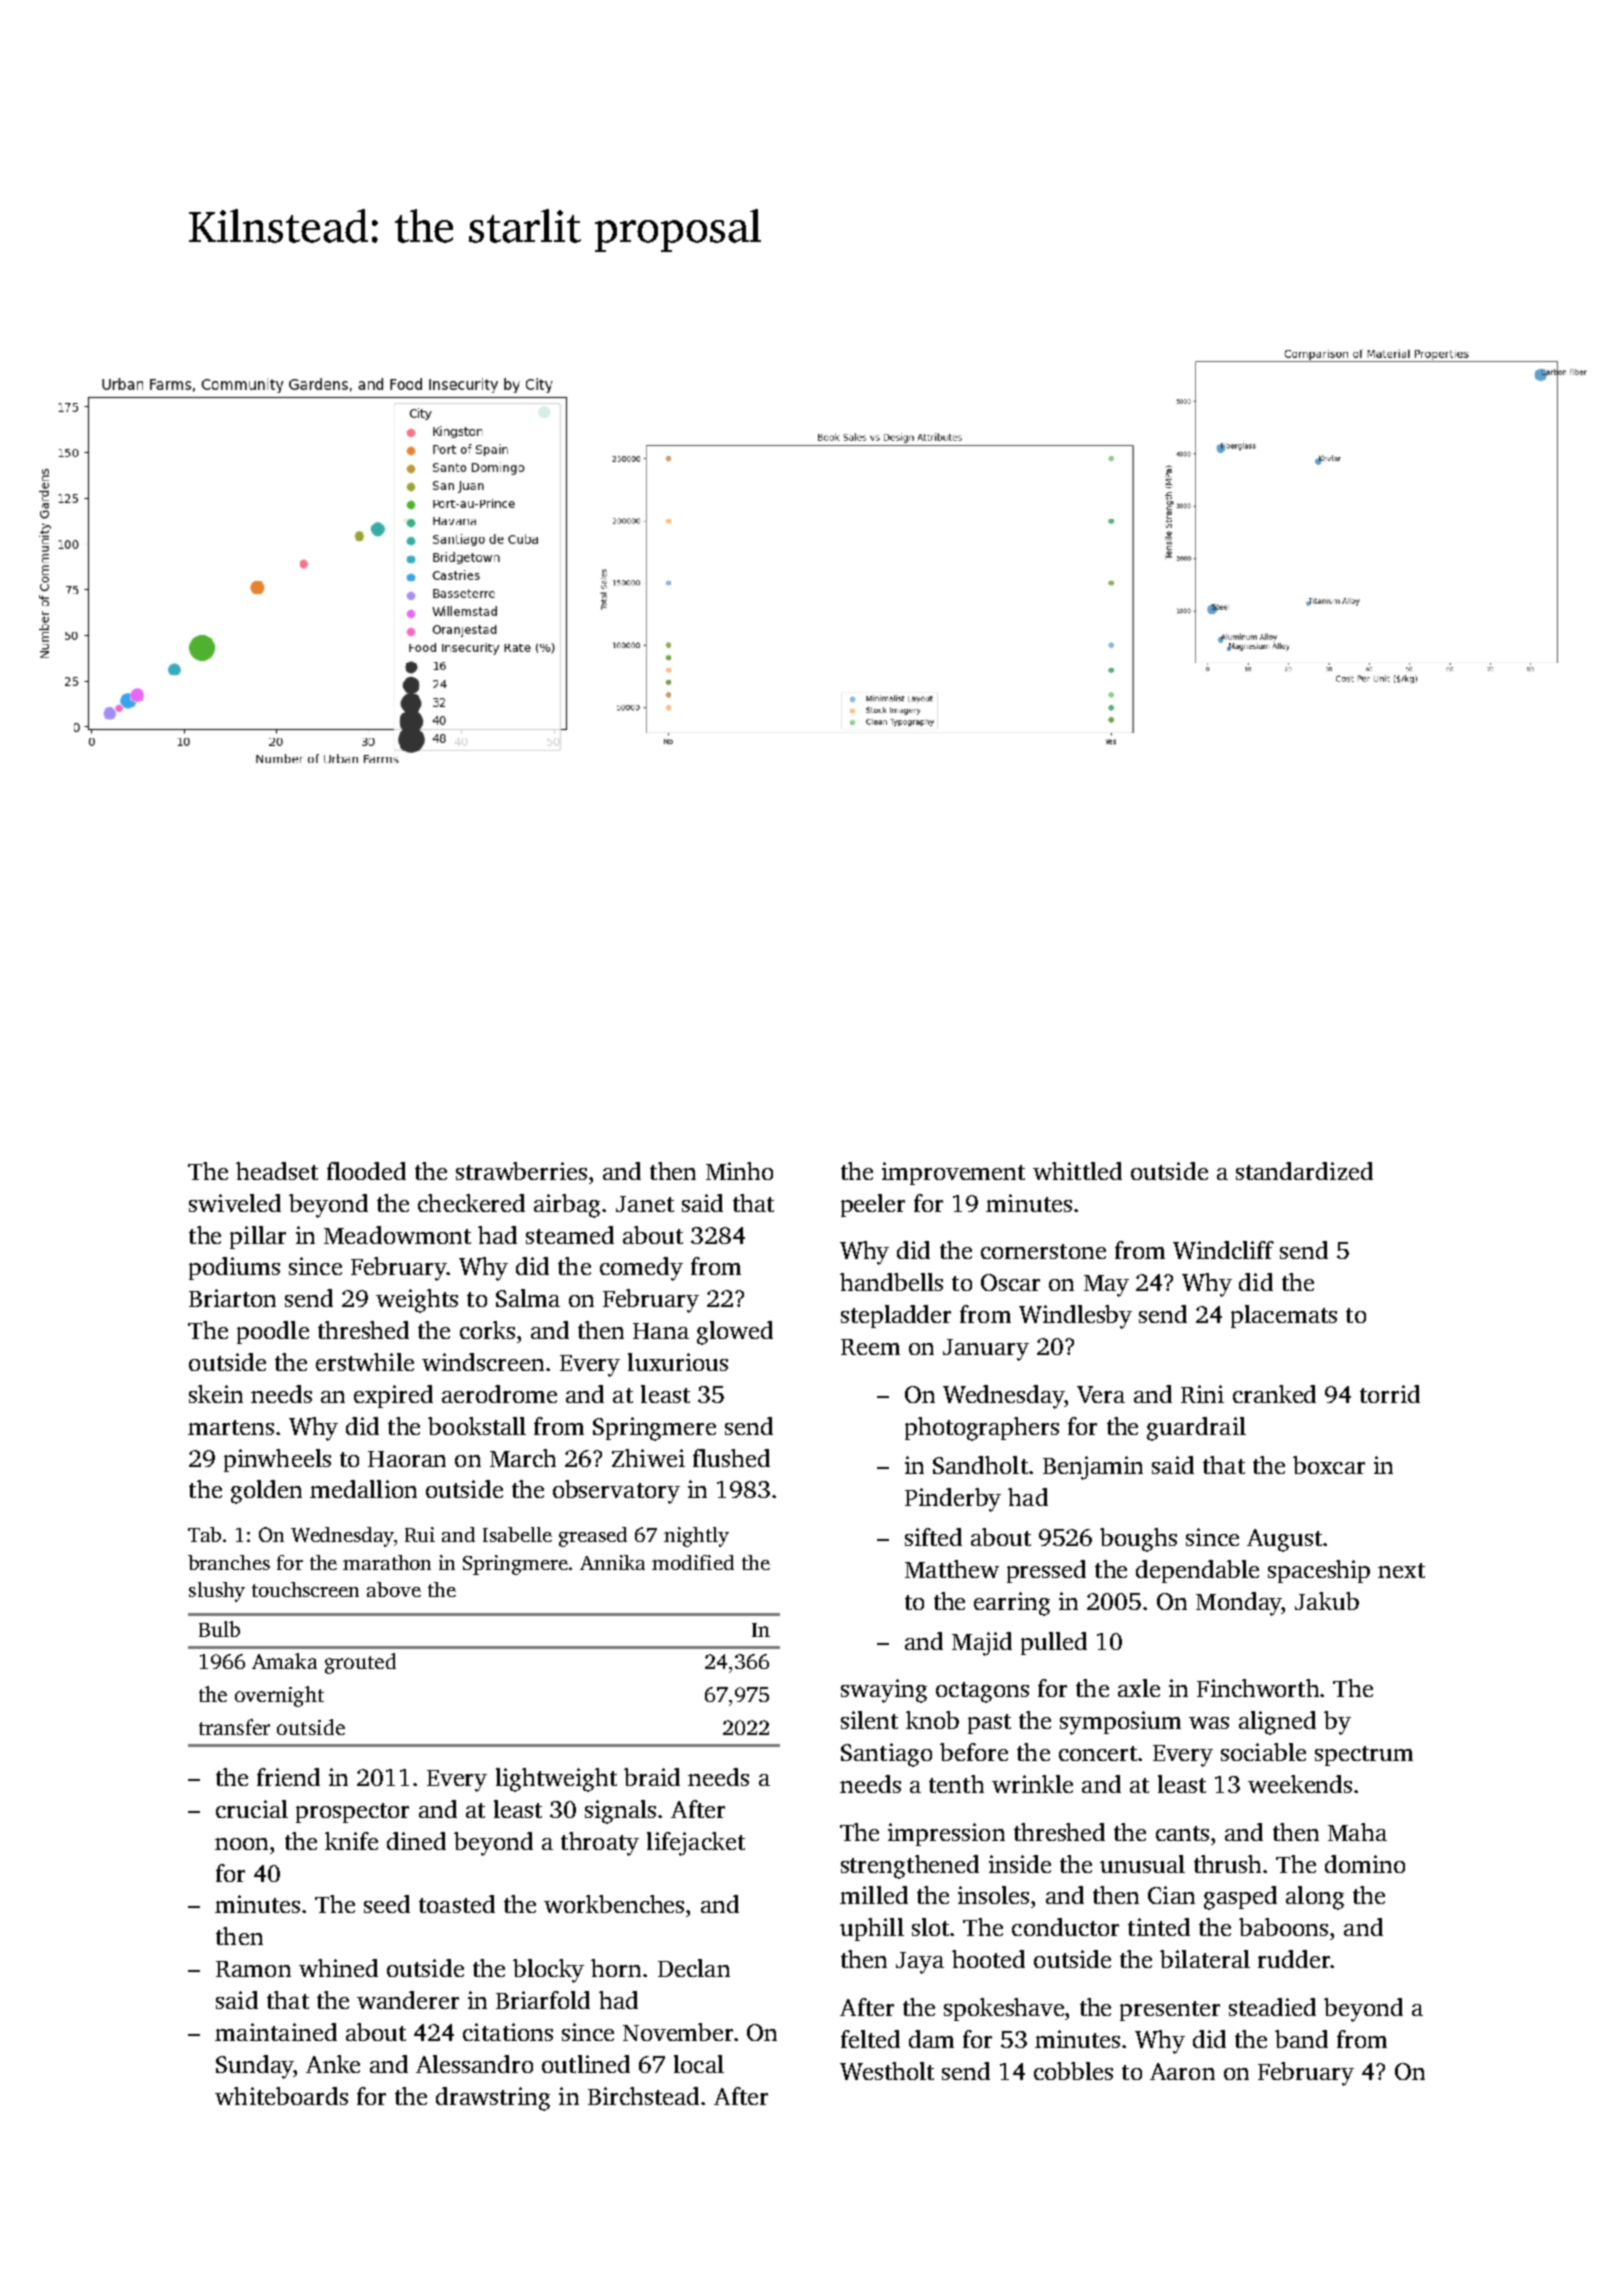  What do you see at coordinates (416, 1841) in the document?
I see `dined` at bounding box center [416, 1841].
